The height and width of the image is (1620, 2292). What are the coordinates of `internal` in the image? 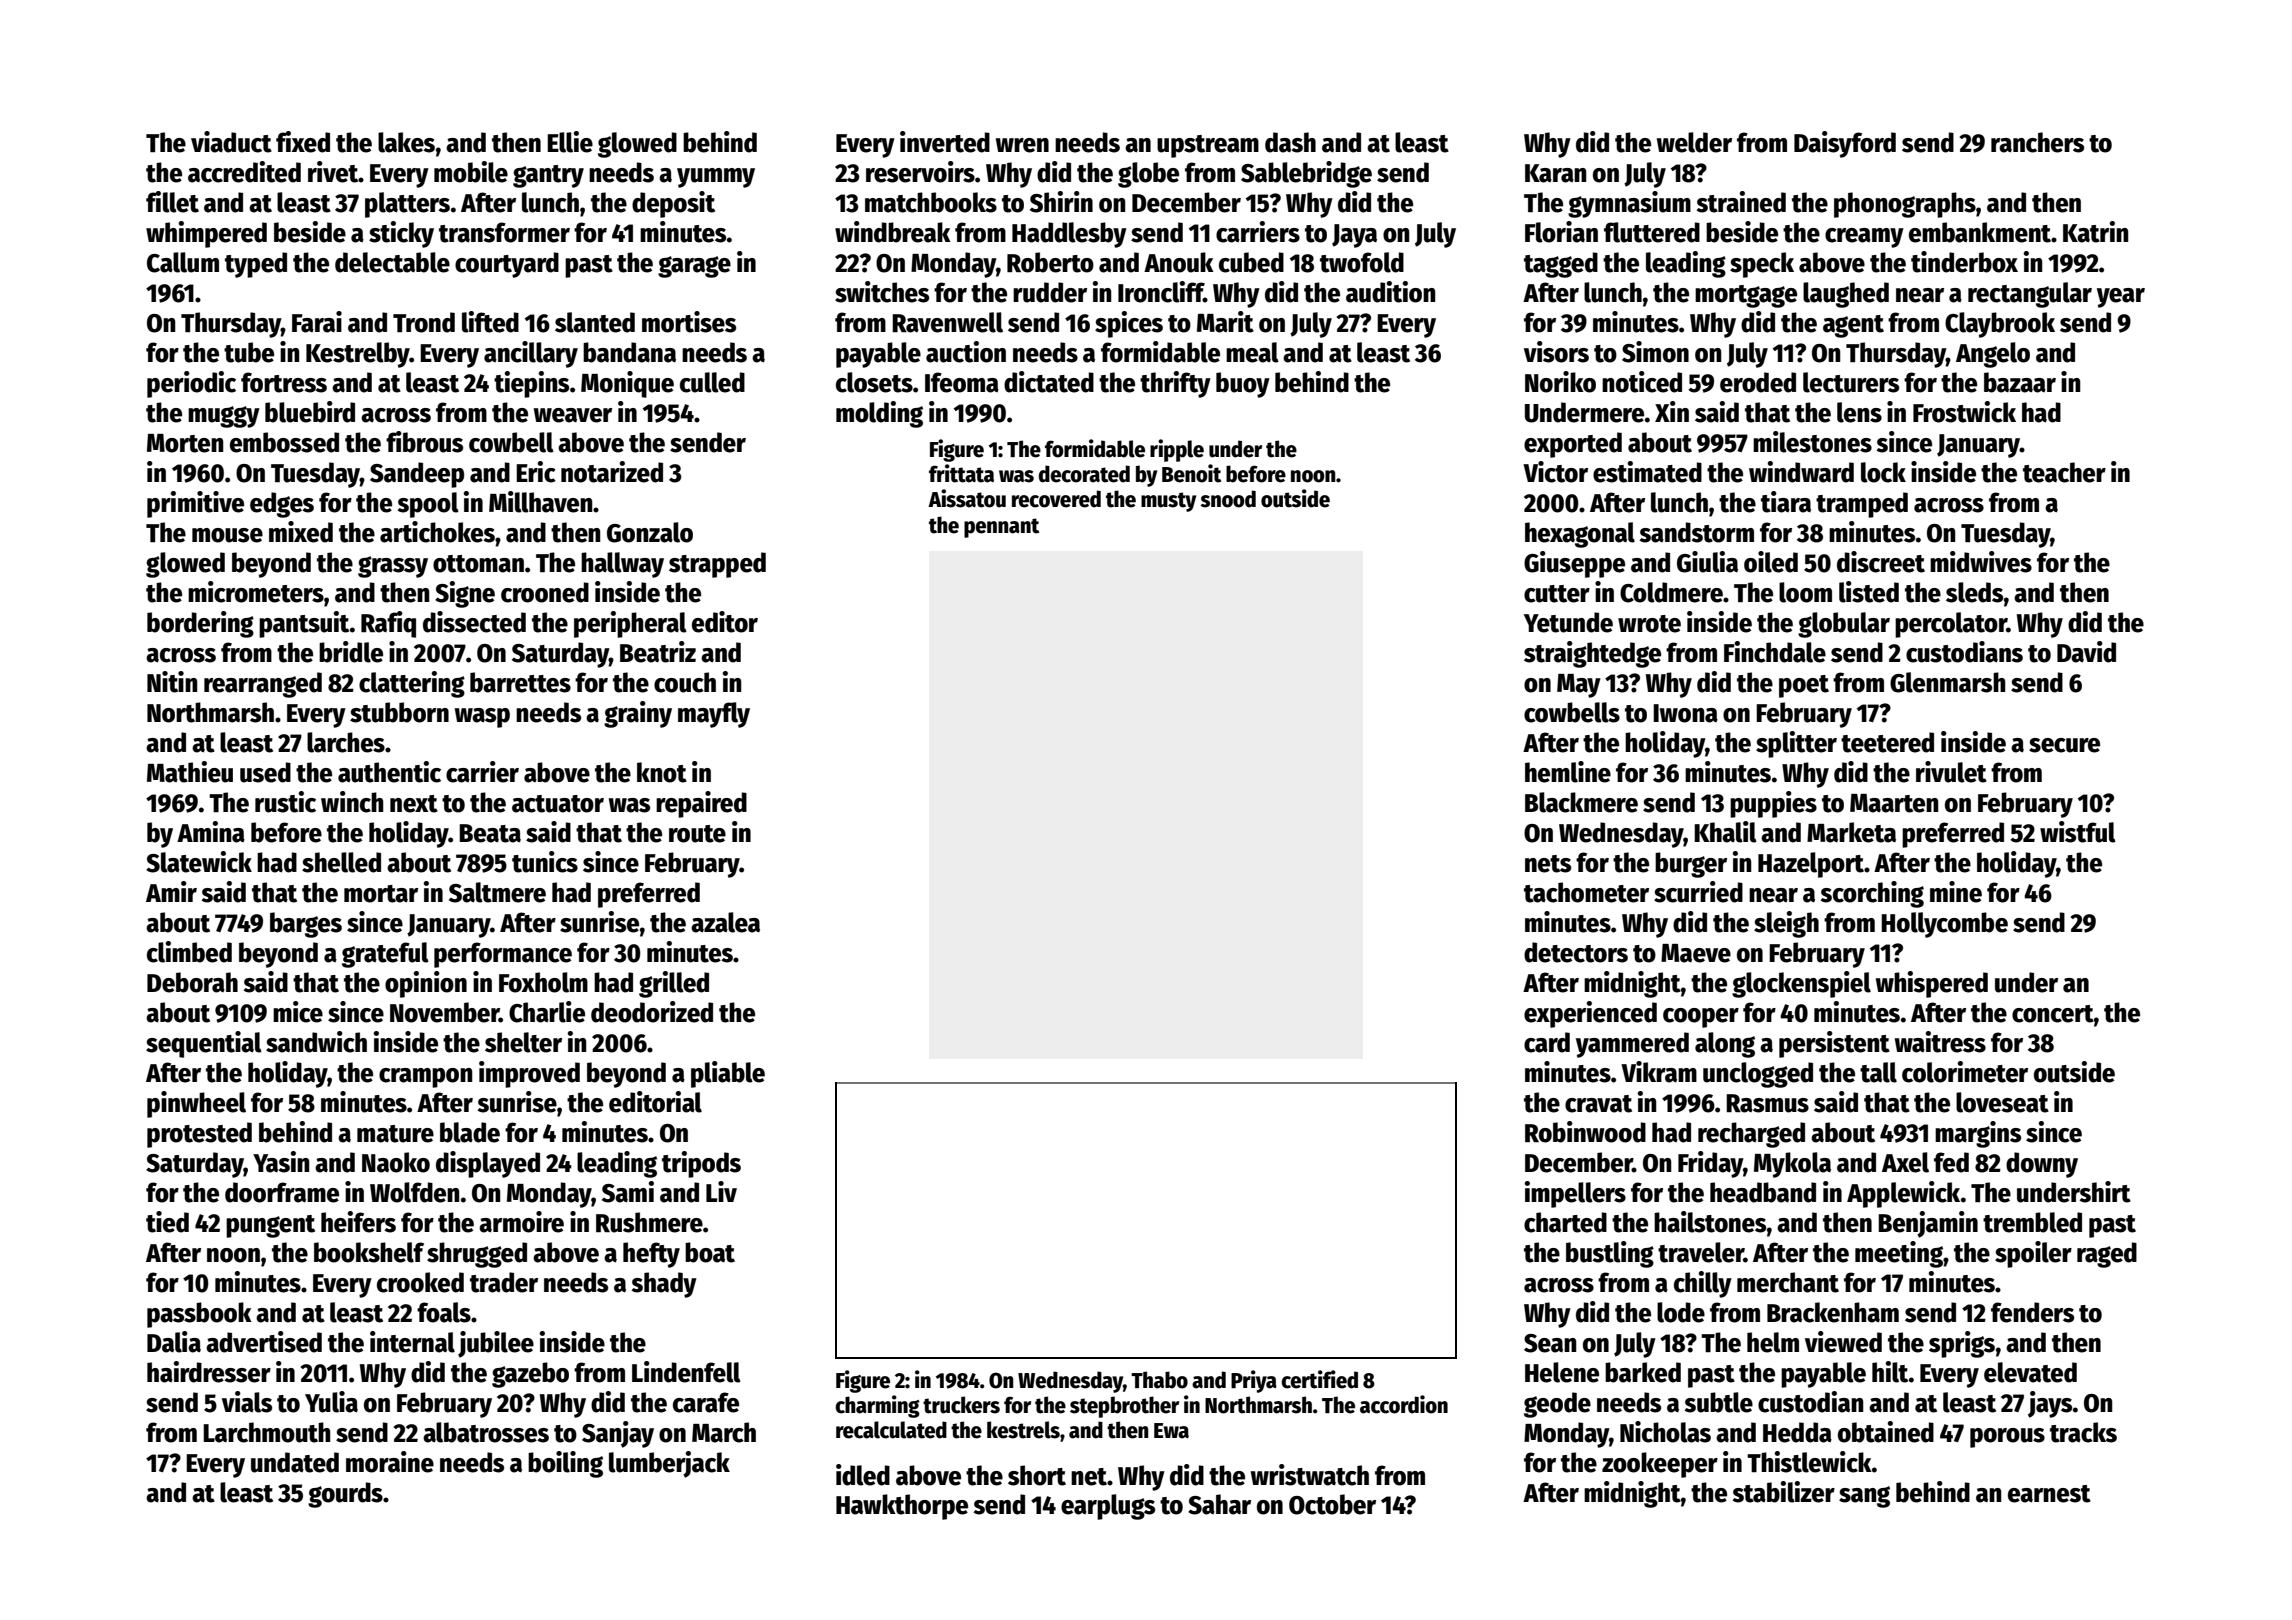 It's located at (412, 1342).
